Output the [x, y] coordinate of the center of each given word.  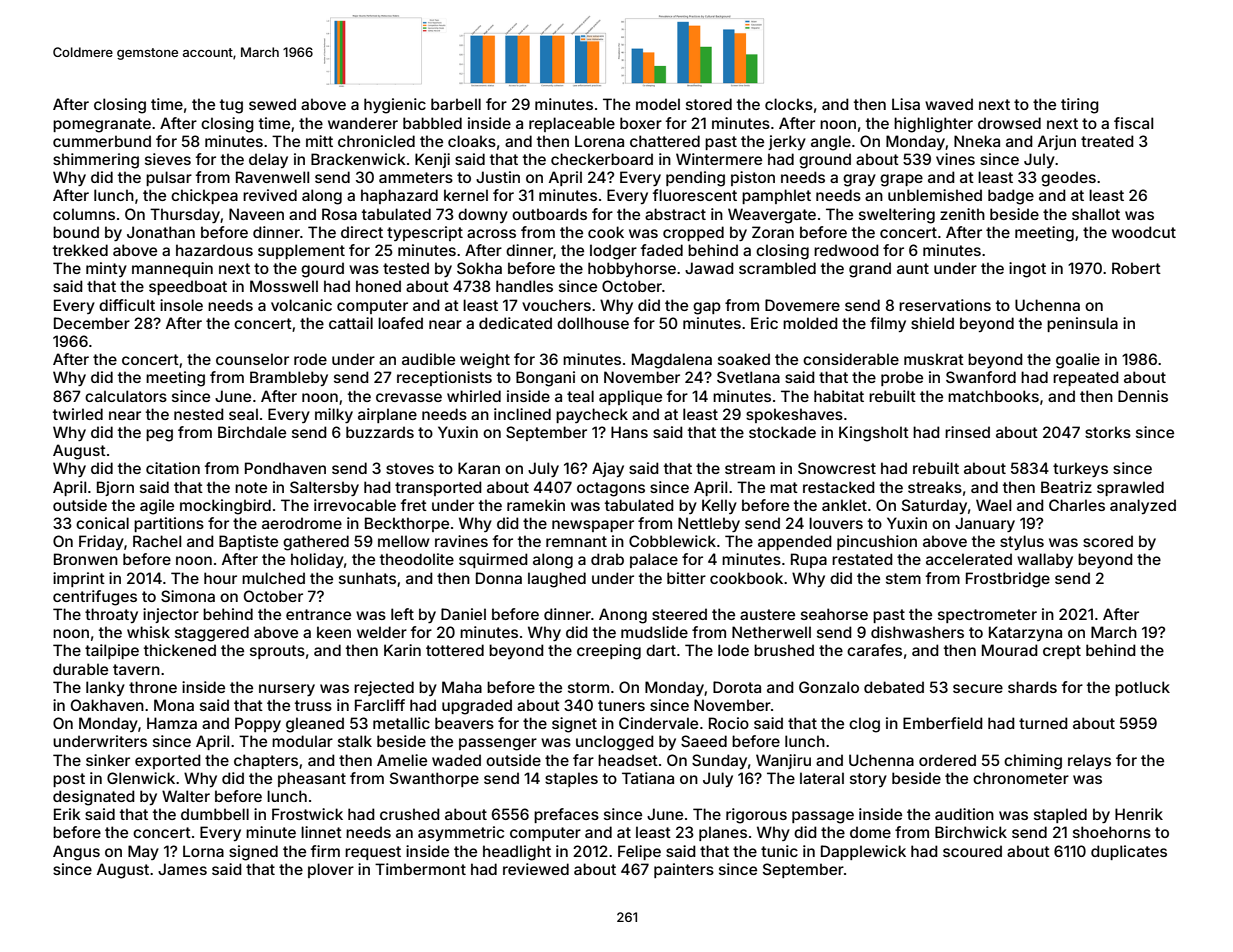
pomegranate [102, 125]
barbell [456, 104]
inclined [522, 414]
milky [334, 415]
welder [382, 632]
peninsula [1082, 324]
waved [949, 104]
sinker [108, 760]
